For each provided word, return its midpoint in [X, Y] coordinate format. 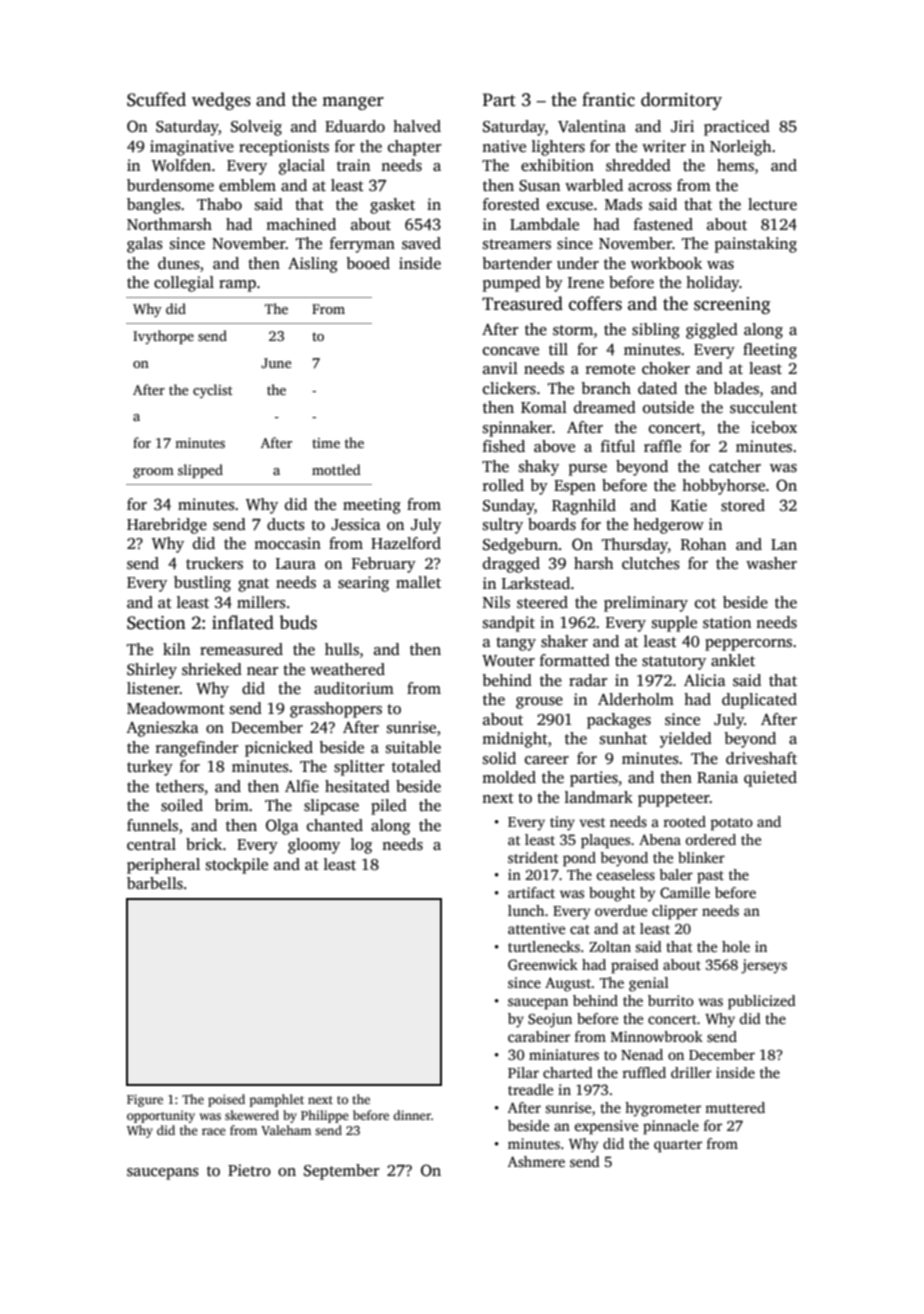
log [361, 846]
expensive [606, 1127]
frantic [608, 99]
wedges [221, 101]
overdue [621, 910]
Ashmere [536, 1161]
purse [588, 470]
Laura [296, 563]
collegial [184, 284]
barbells [155, 883]
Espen [575, 487]
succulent [763, 407]
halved [417, 126]
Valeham [286, 1130]
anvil [500, 368]
